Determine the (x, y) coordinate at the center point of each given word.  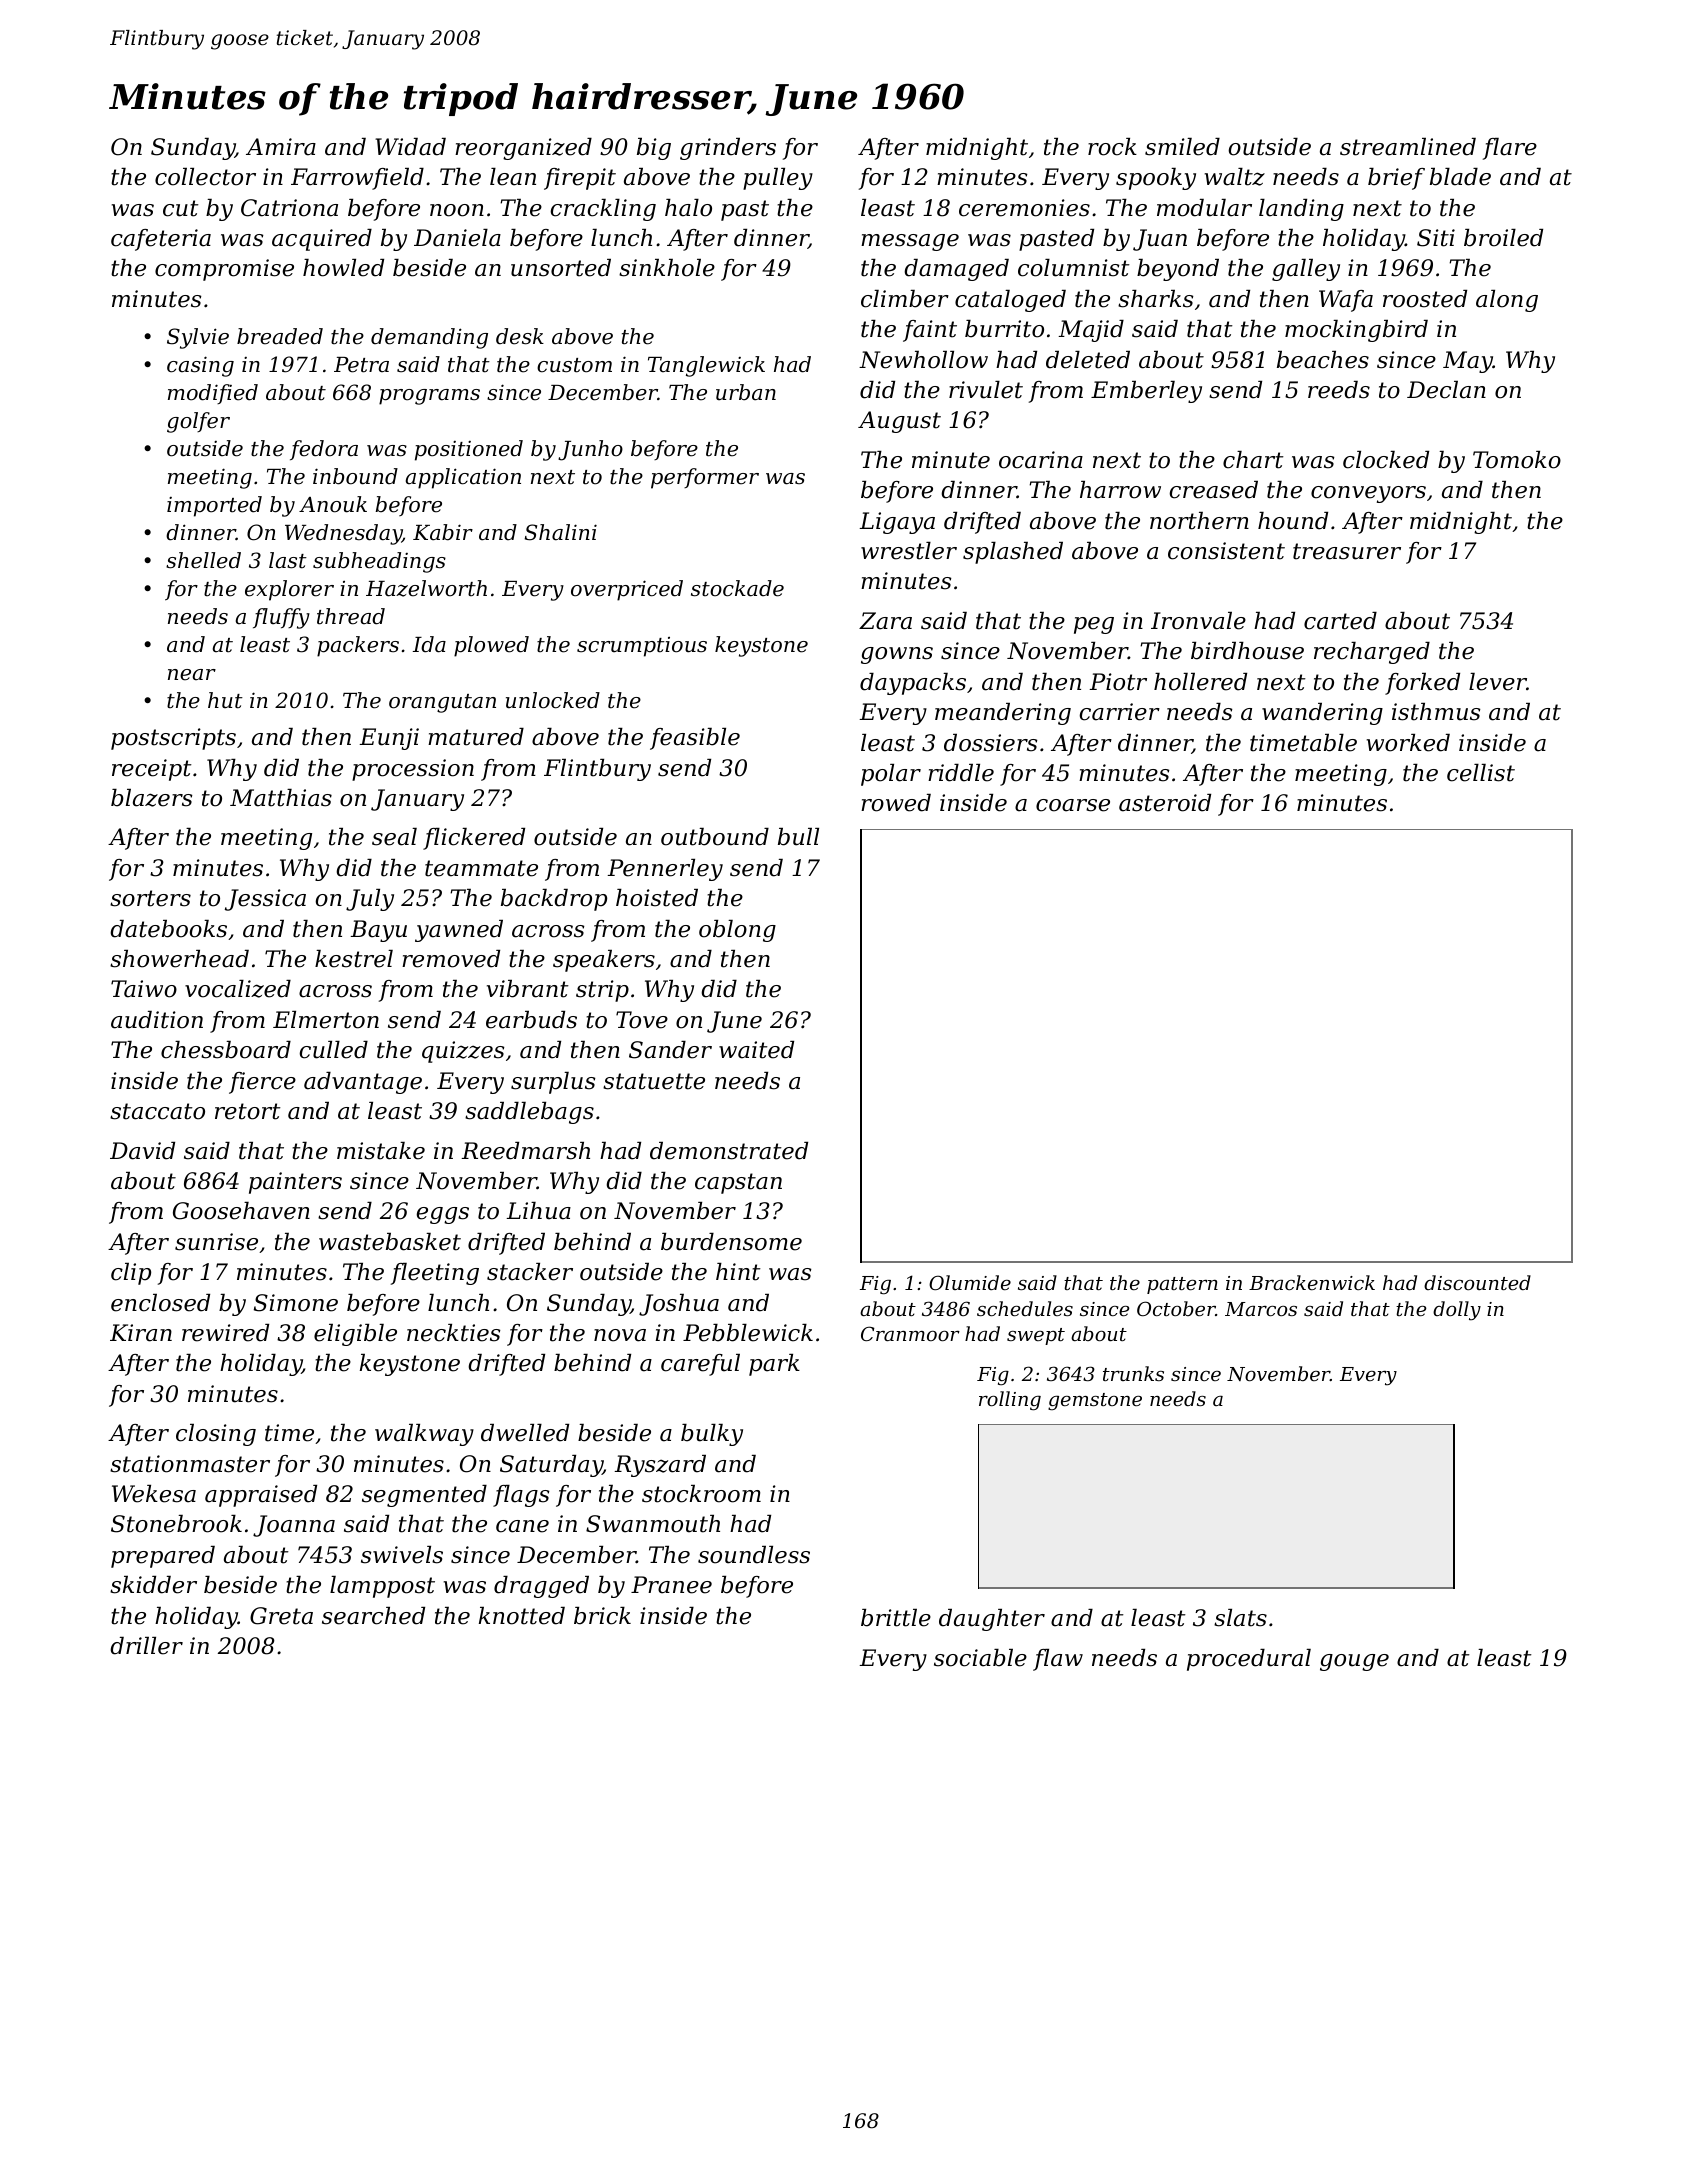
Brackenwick (1312, 1282)
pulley (778, 179)
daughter (992, 1620)
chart (1253, 460)
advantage (363, 1083)
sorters (150, 898)
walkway (424, 1435)
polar (891, 775)
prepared (163, 1557)
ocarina (1041, 460)
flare (1510, 149)
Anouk (333, 504)
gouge (1354, 1662)
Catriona (289, 208)
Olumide (970, 1282)
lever (1498, 682)
